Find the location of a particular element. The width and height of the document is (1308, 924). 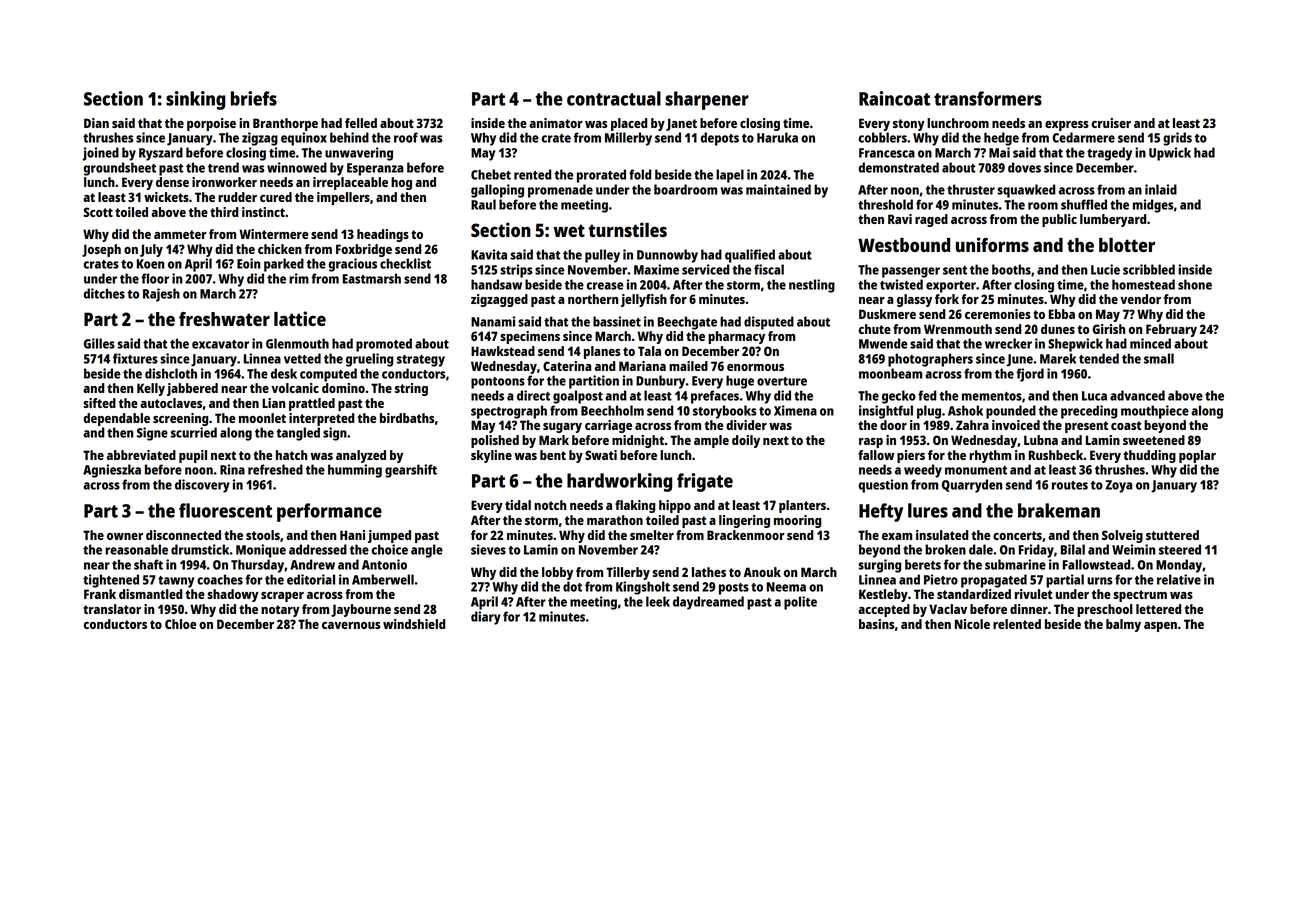

sharpener is located at coordinates (707, 100).
